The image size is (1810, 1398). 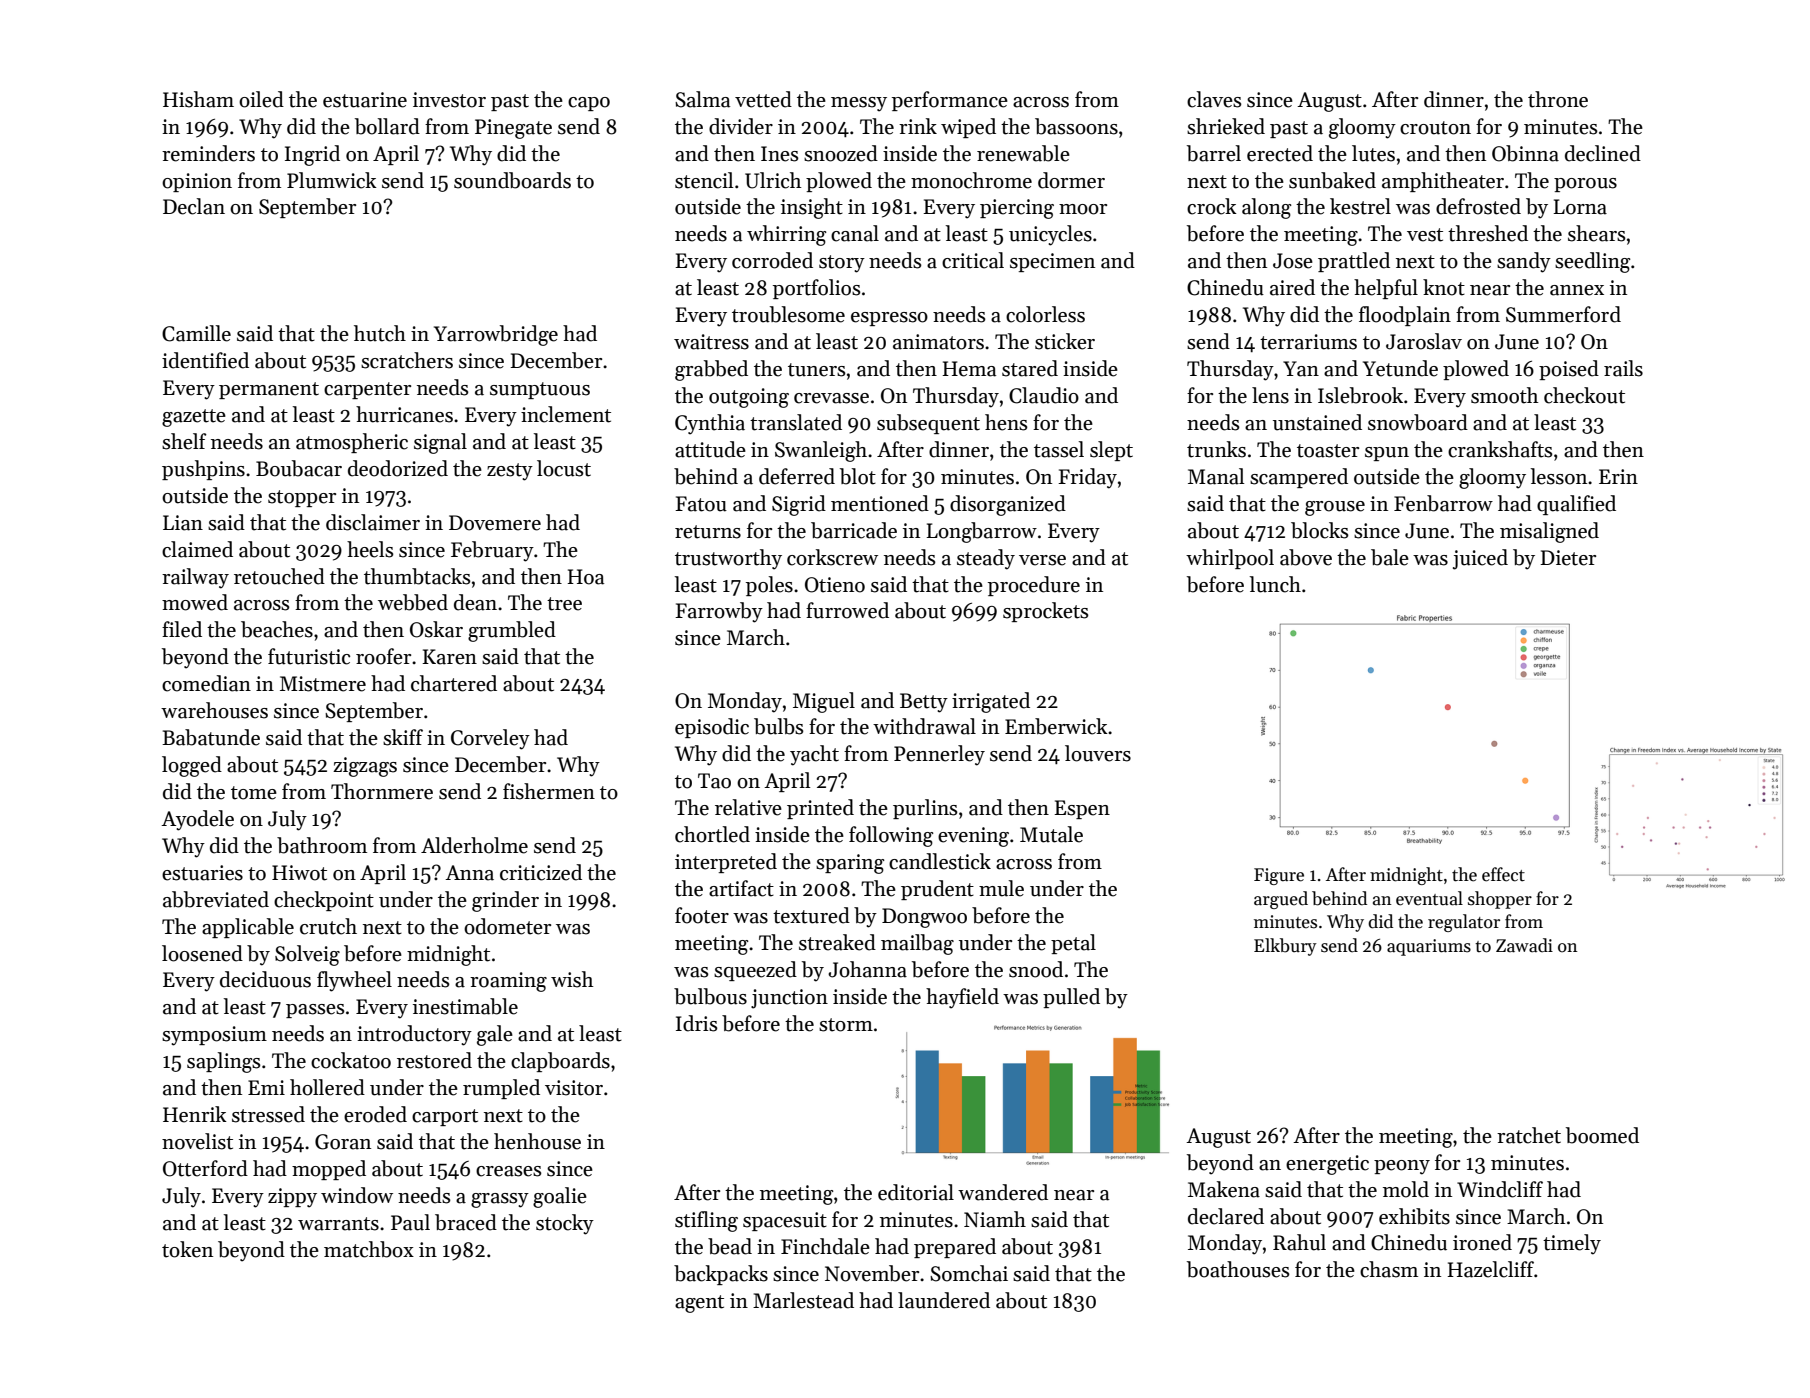 I want to click on Farrowby, so click(x=719, y=612).
